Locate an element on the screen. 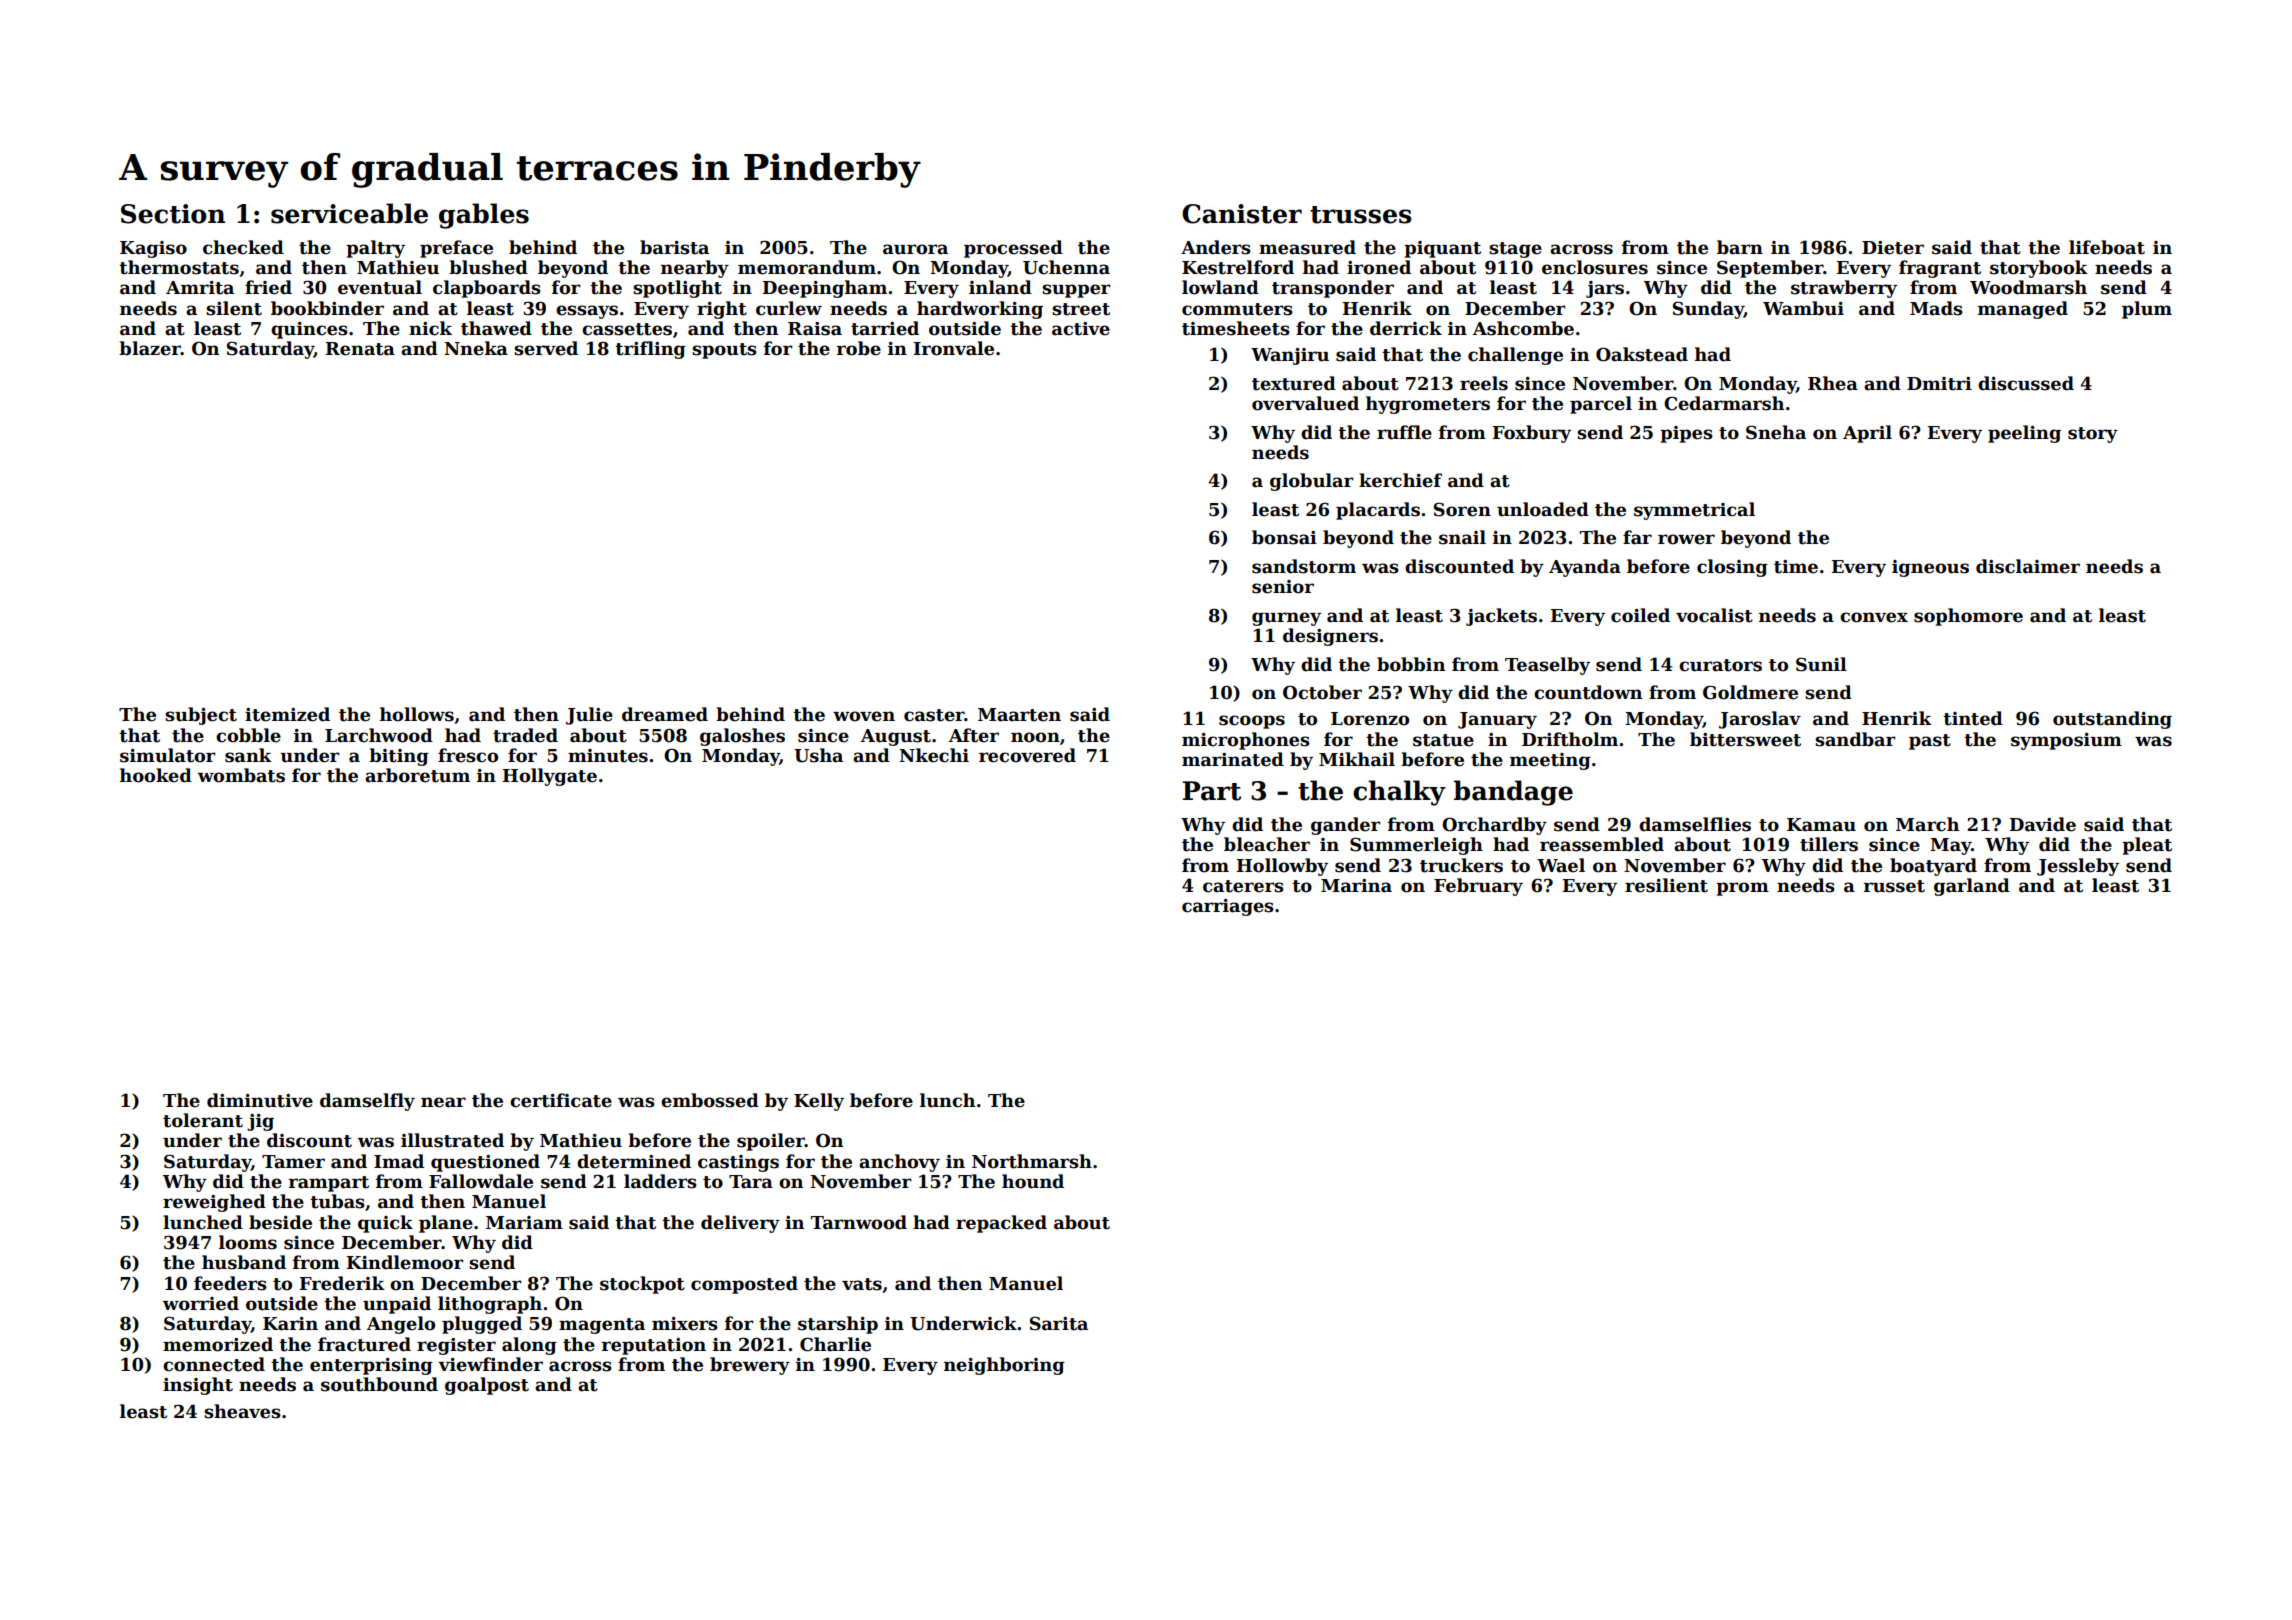  repacked is located at coordinates (1001, 1224).
